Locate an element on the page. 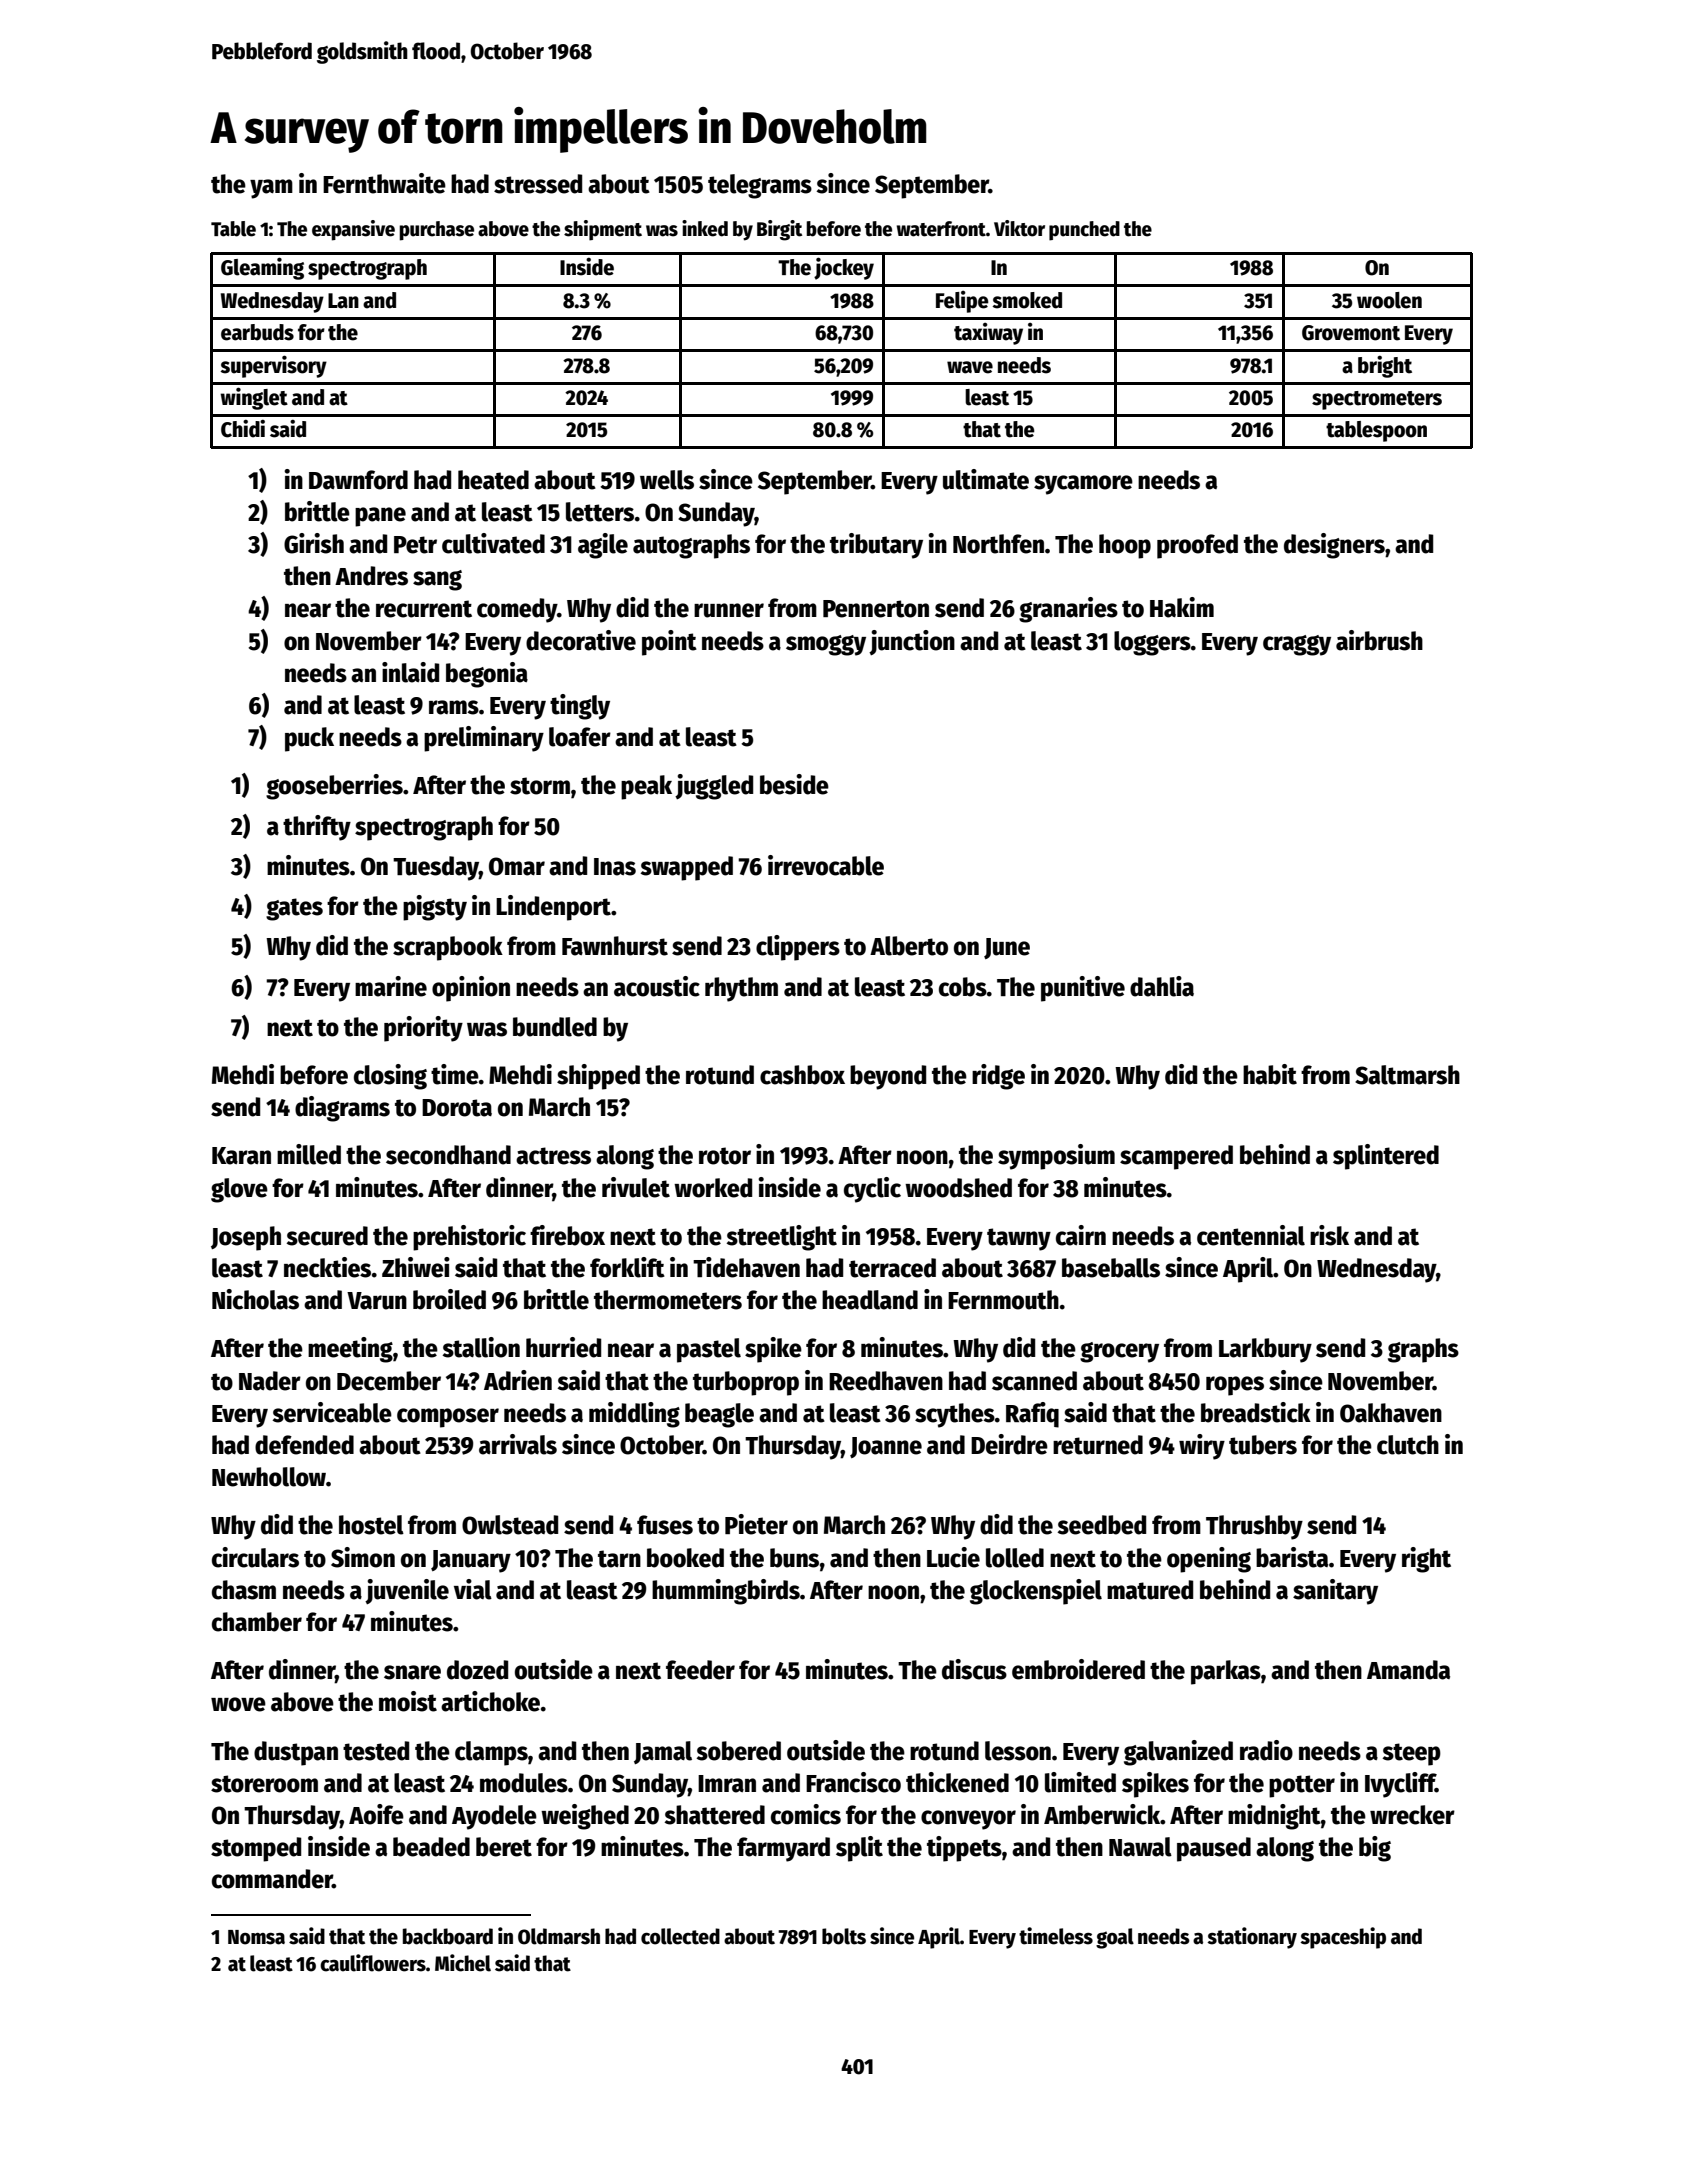 The image size is (1683, 2178). Joanne is located at coordinates (886, 1447).
